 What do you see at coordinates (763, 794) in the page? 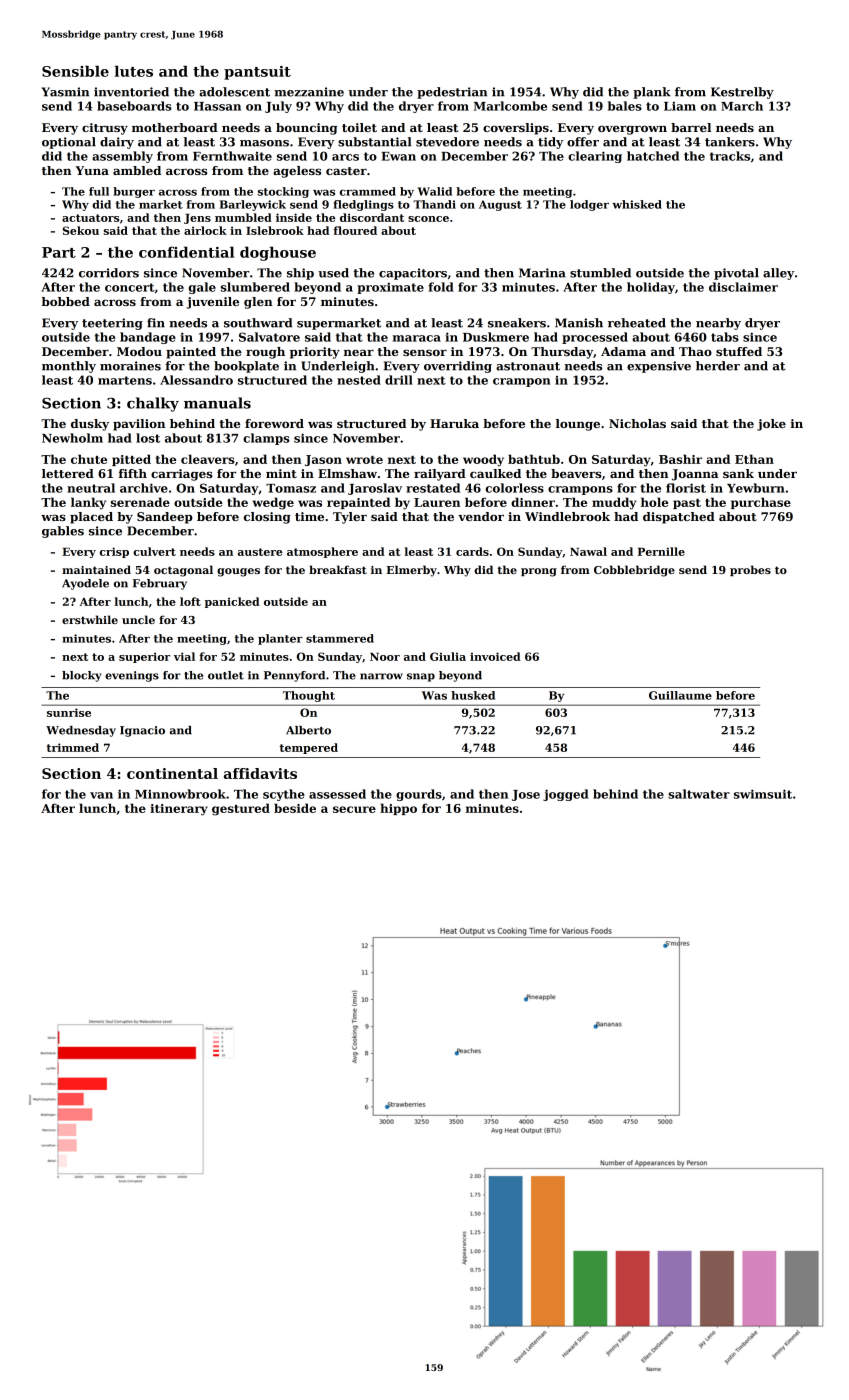
I see `swimsuit` at bounding box center [763, 794].
